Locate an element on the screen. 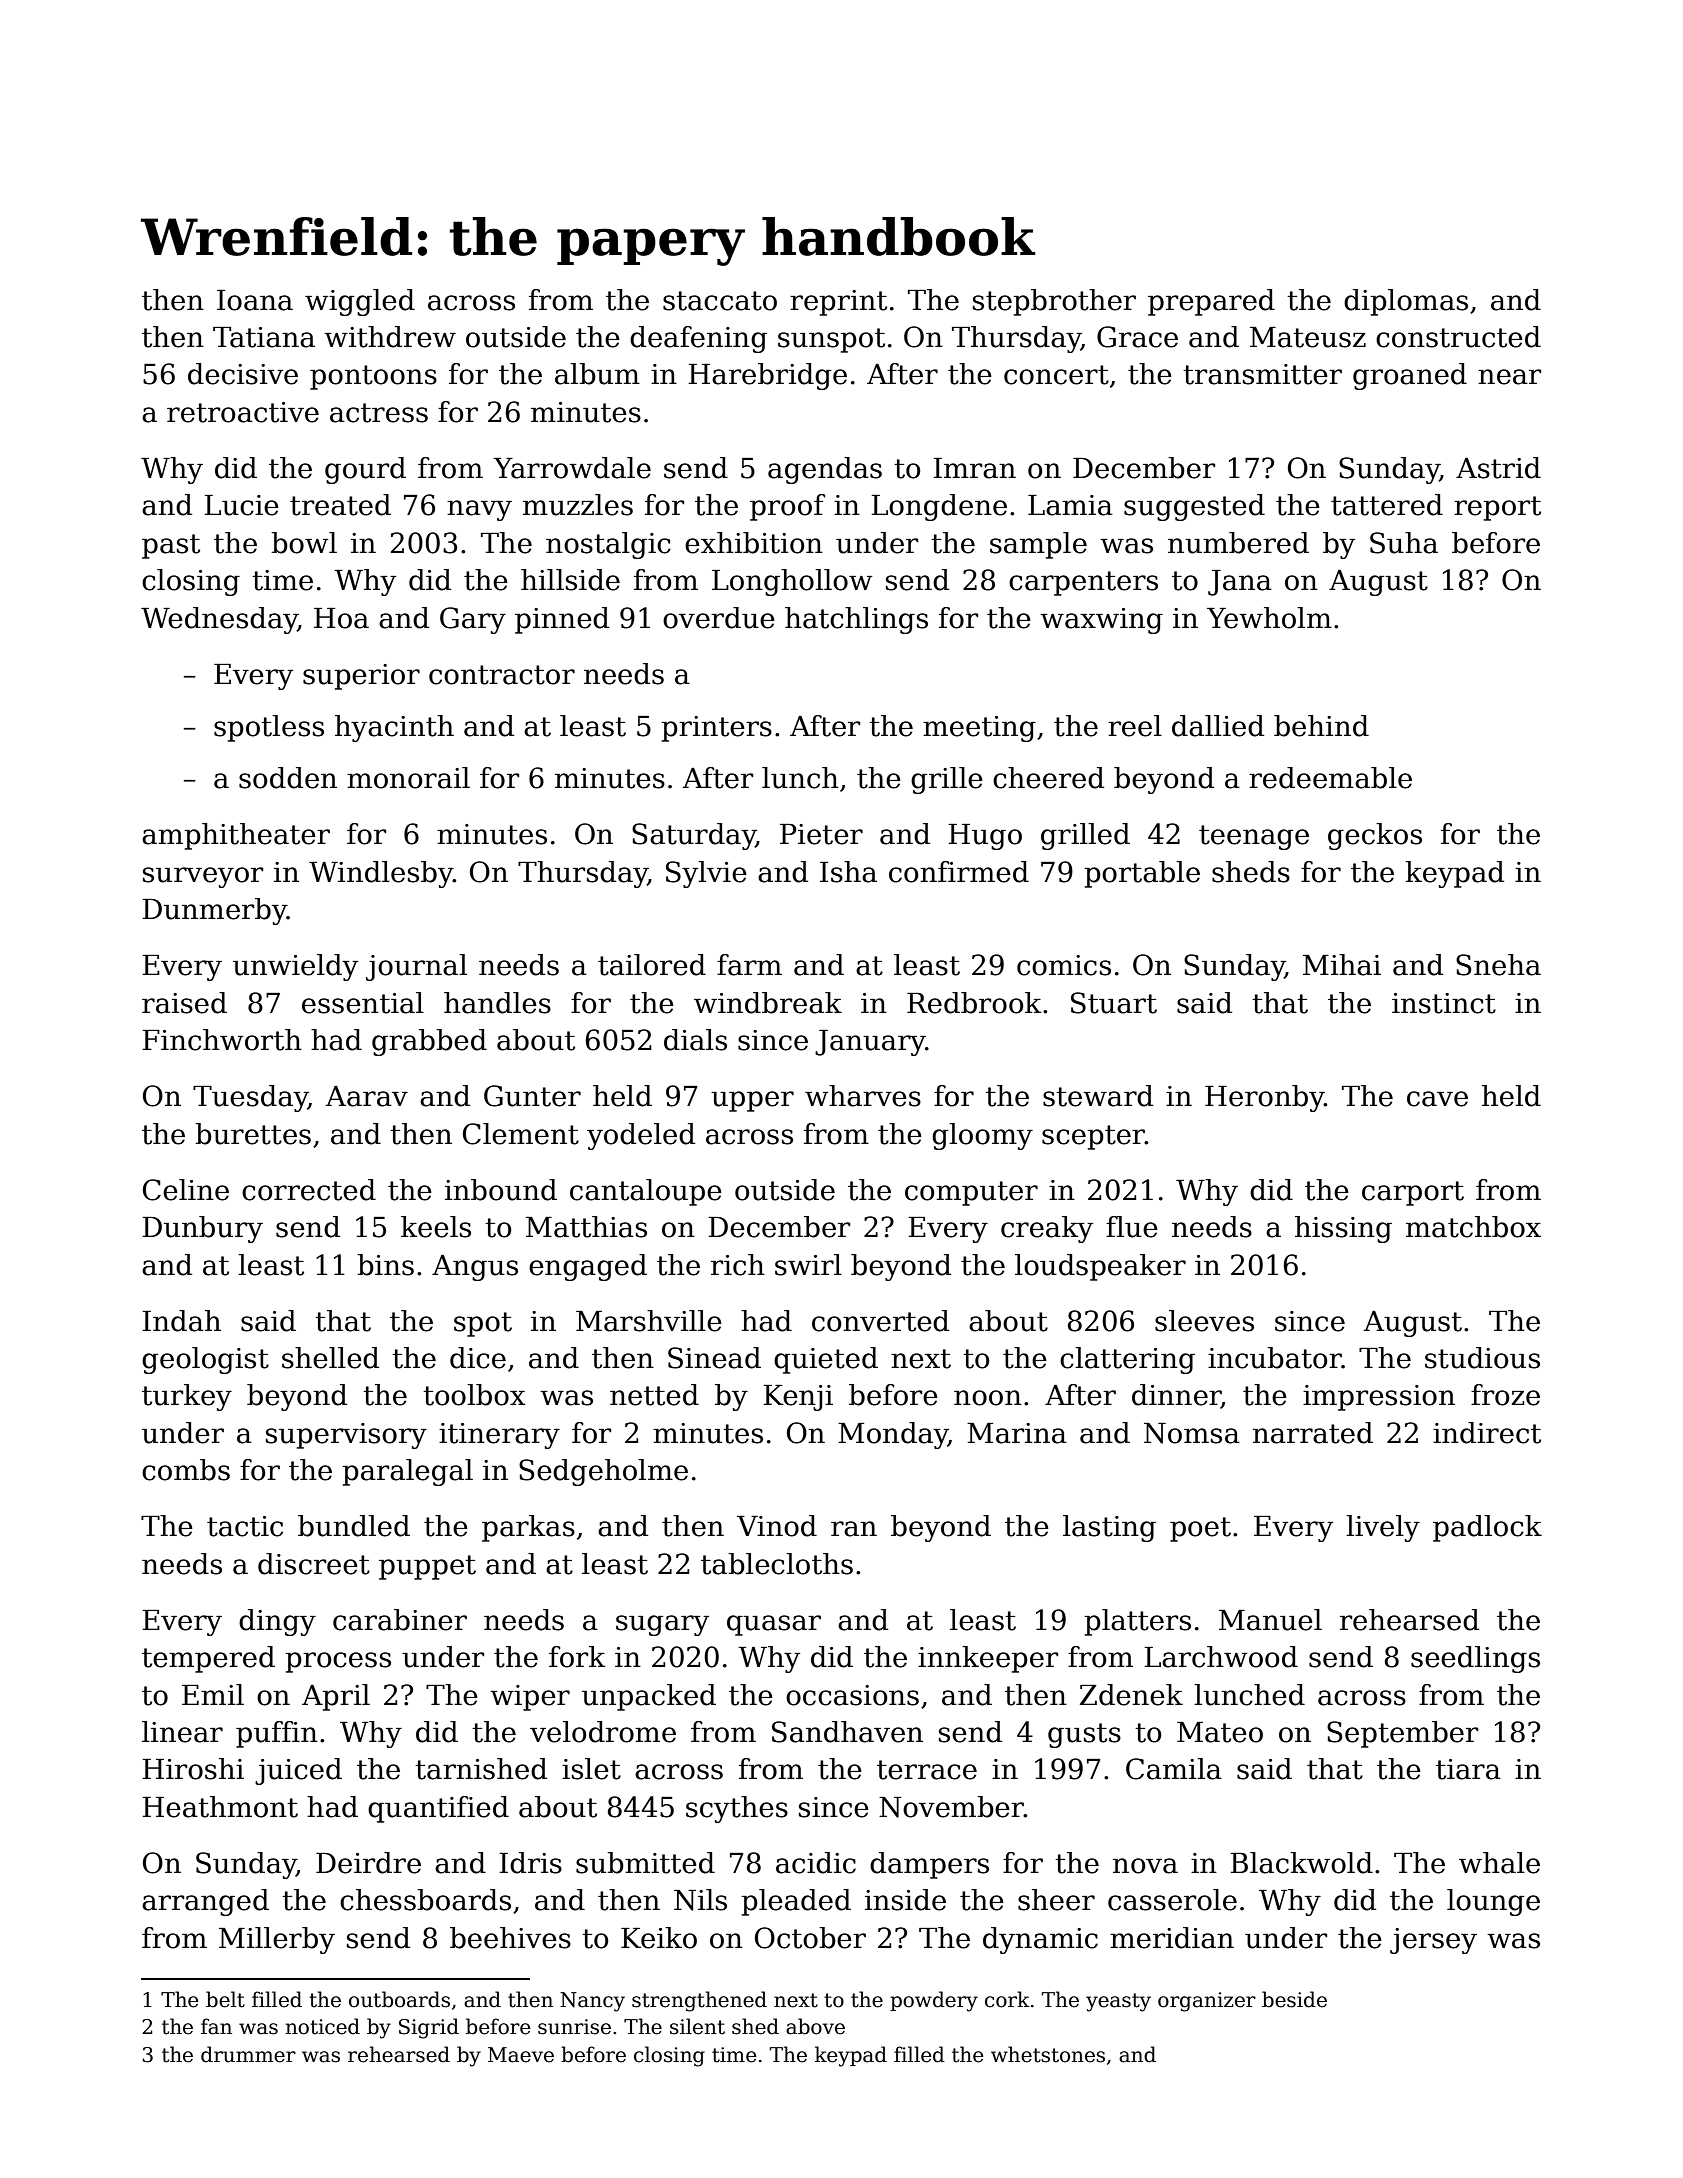 The height and width of the screenshot is (2178, 1683). suggested is located at coordinates (1194, 507).
